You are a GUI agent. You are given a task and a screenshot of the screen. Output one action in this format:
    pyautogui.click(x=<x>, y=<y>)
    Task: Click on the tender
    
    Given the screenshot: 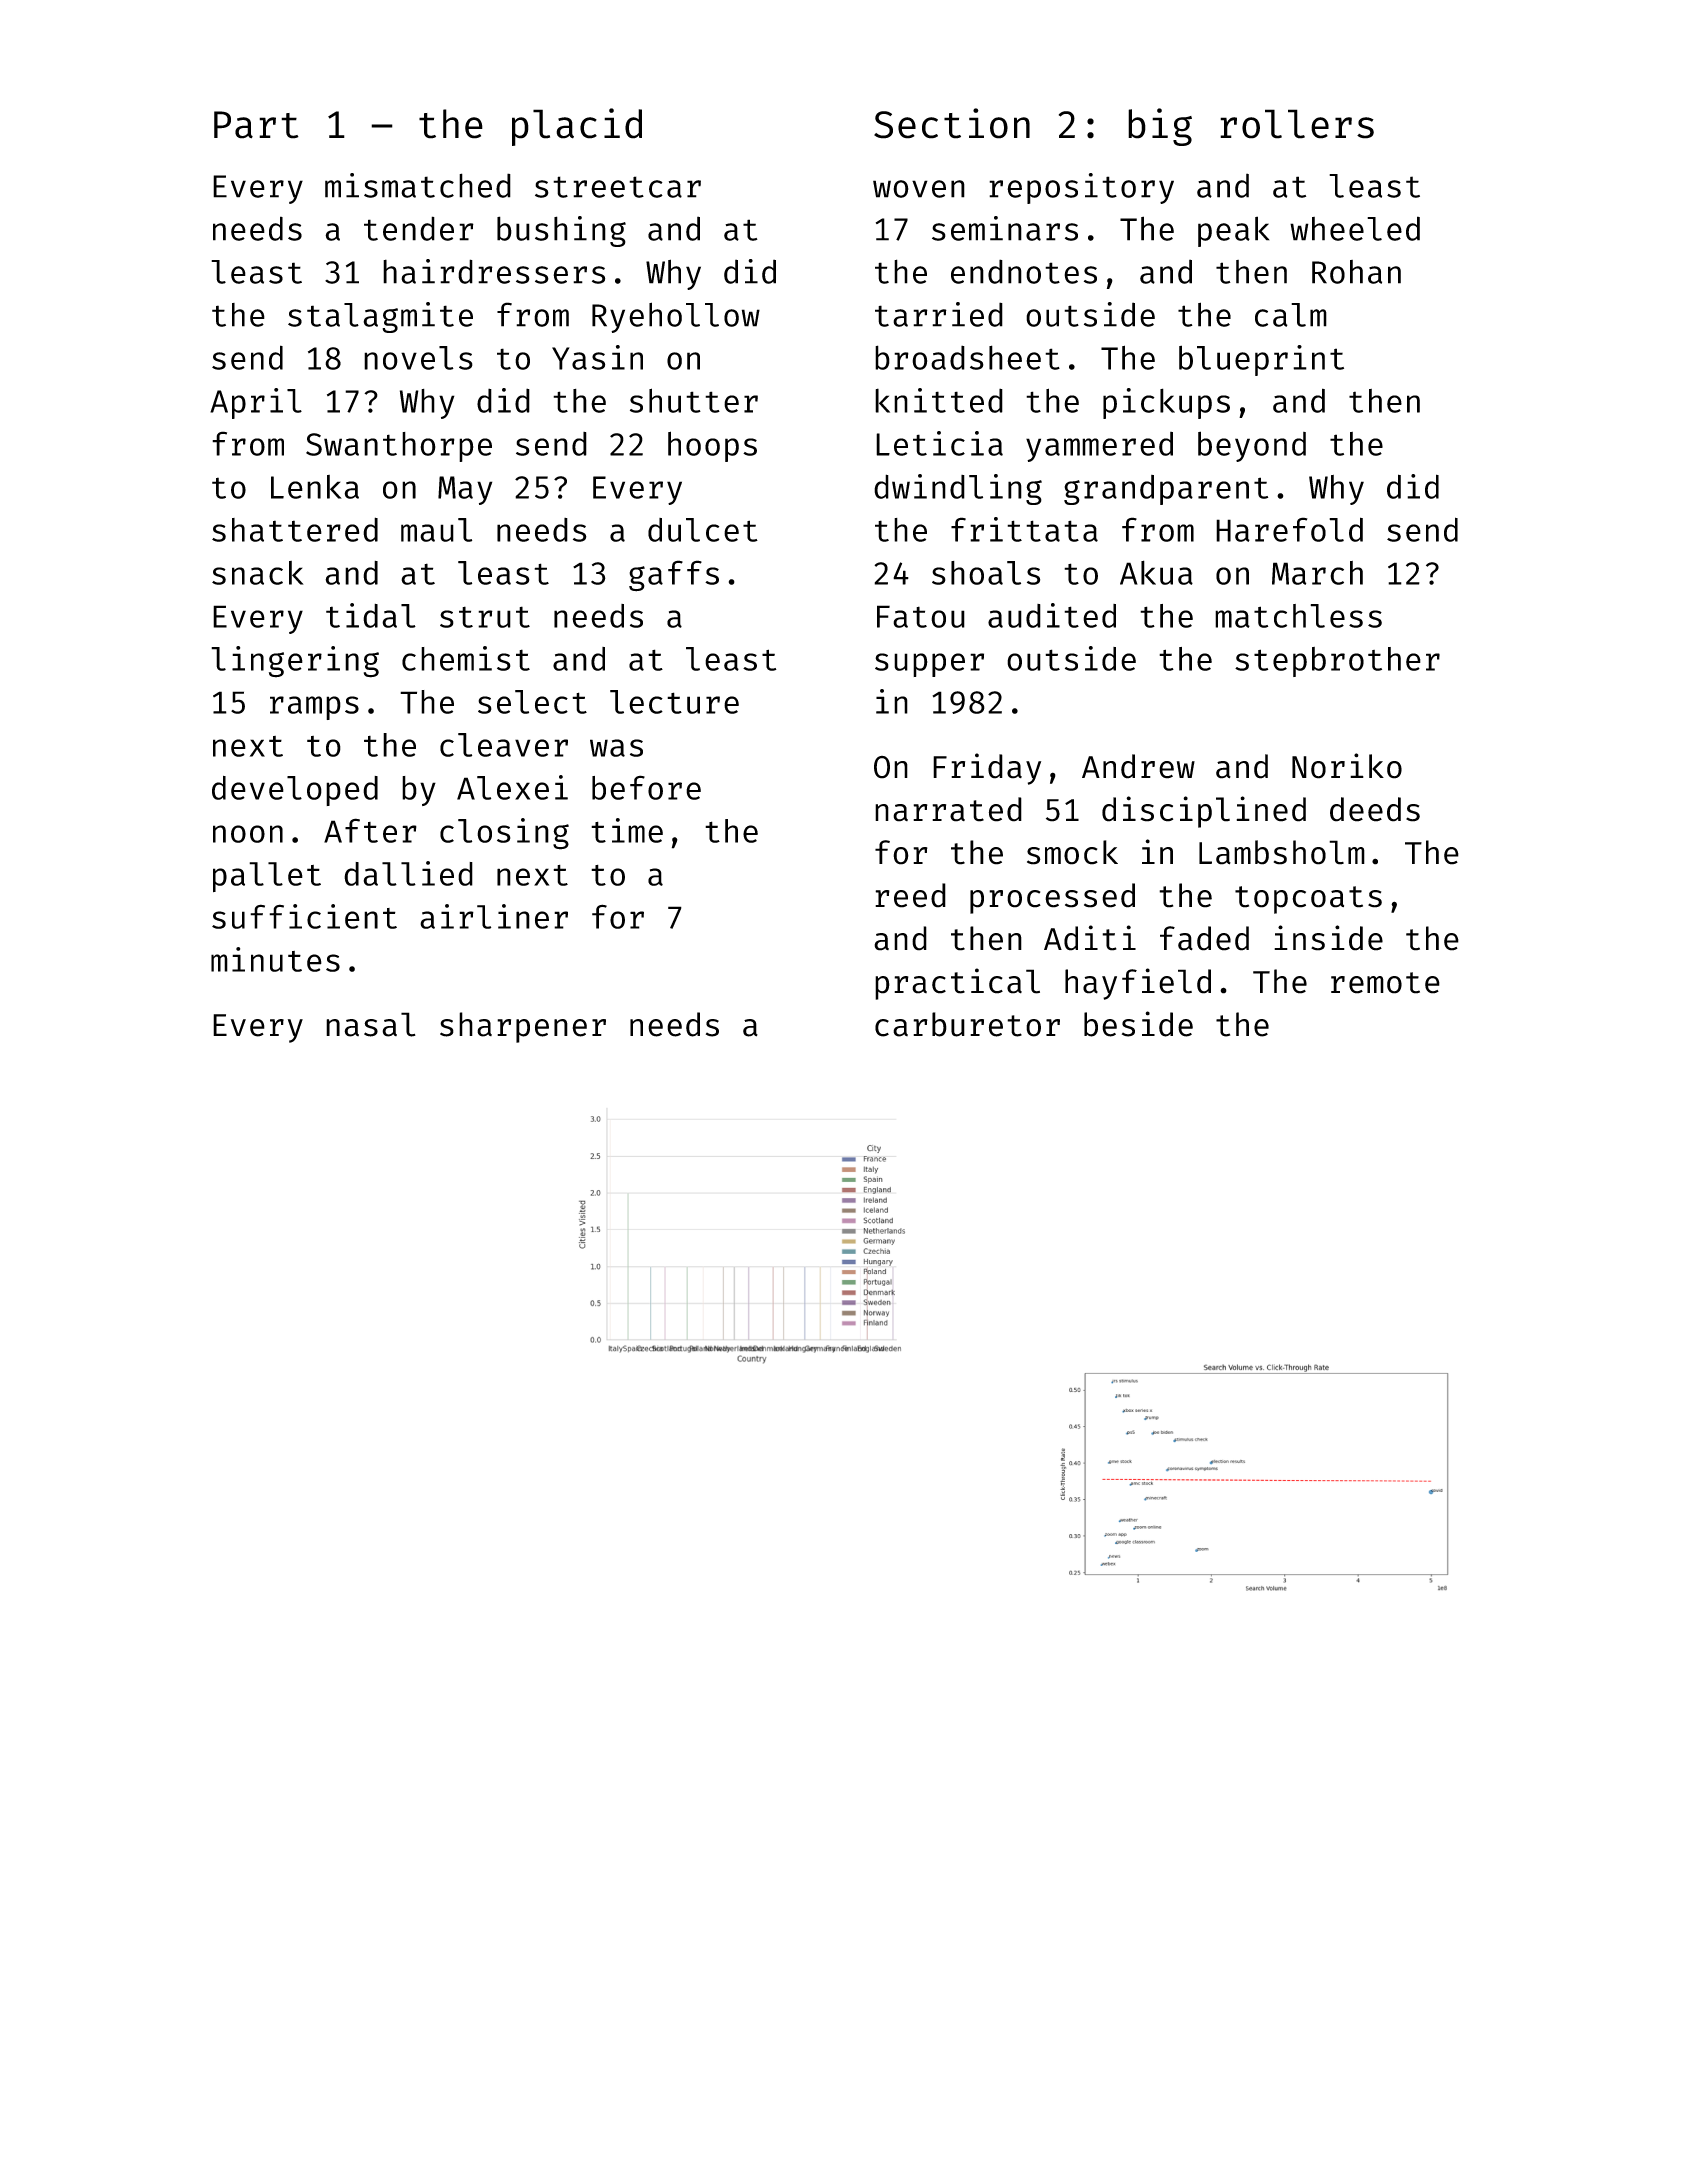 What is the action you would take?
    pyautogui.click(x=419, y=228)
